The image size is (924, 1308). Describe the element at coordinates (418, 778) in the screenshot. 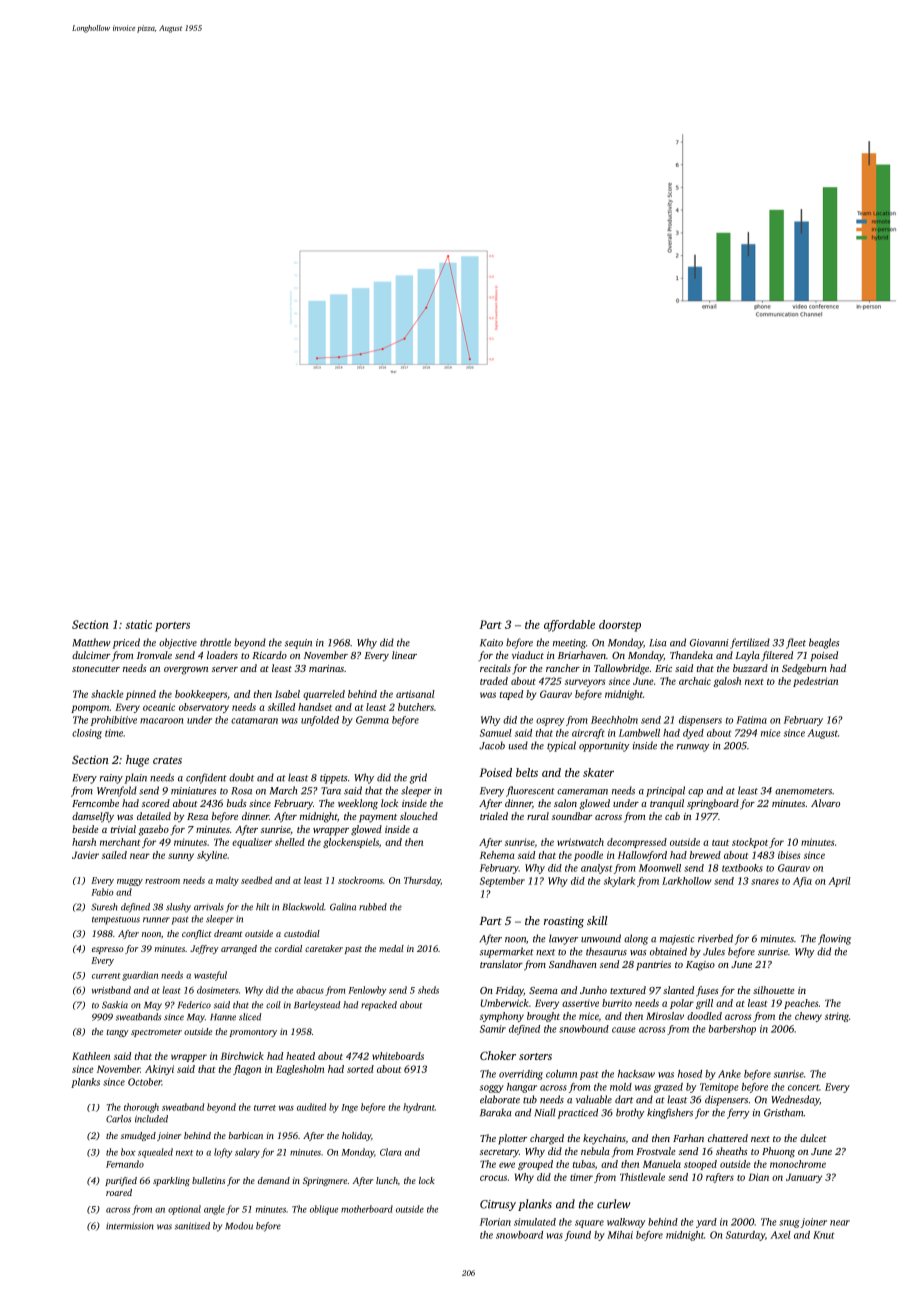

I see `grid` at that location.
